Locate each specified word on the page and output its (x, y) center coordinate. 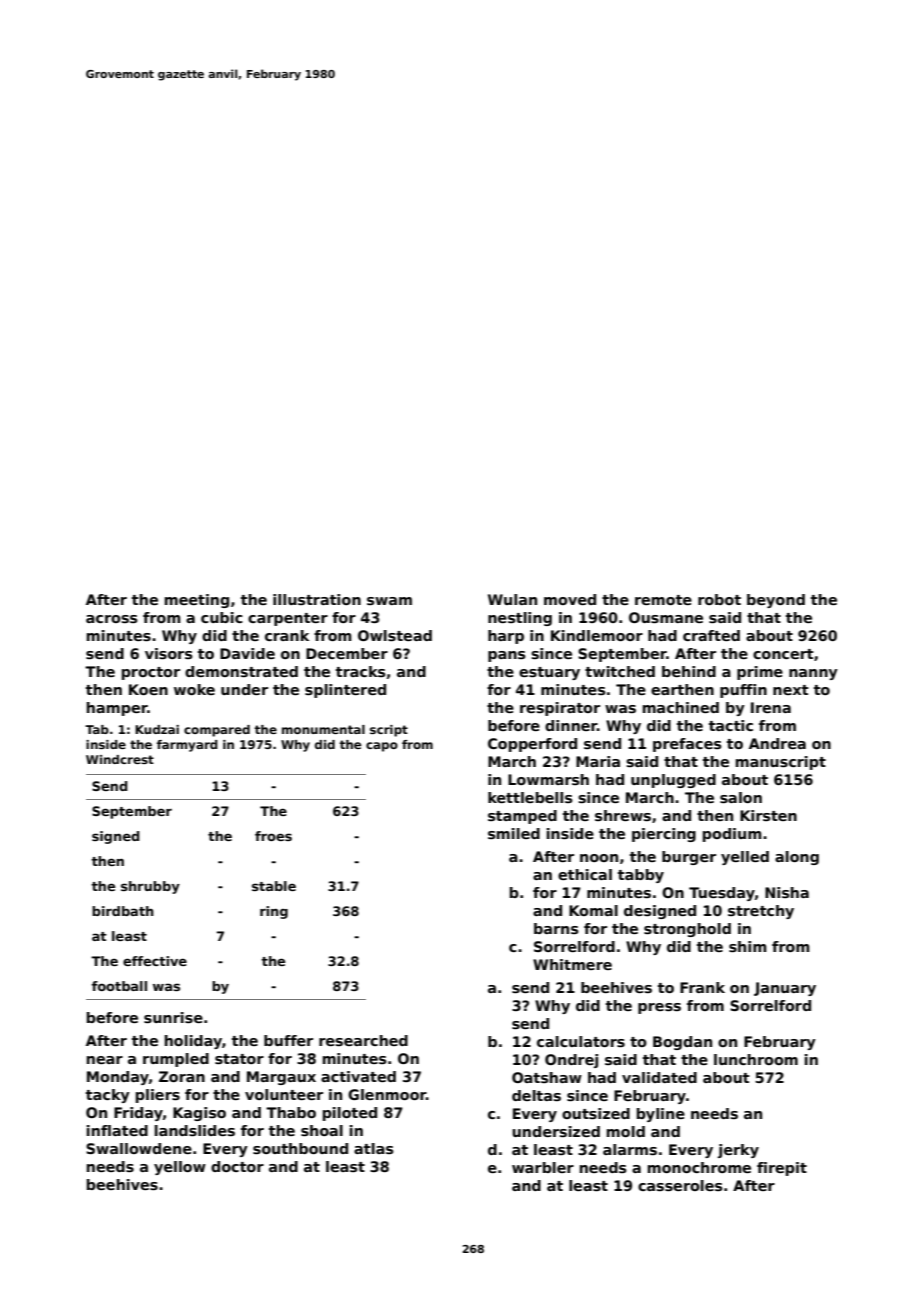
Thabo (291, 1112)
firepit (782, 1169)
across (112, 619)
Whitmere (572, 964)
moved (570, 599)
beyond (776, 601)
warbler (543, 1167)
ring (274, 912)
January (785, 989)
